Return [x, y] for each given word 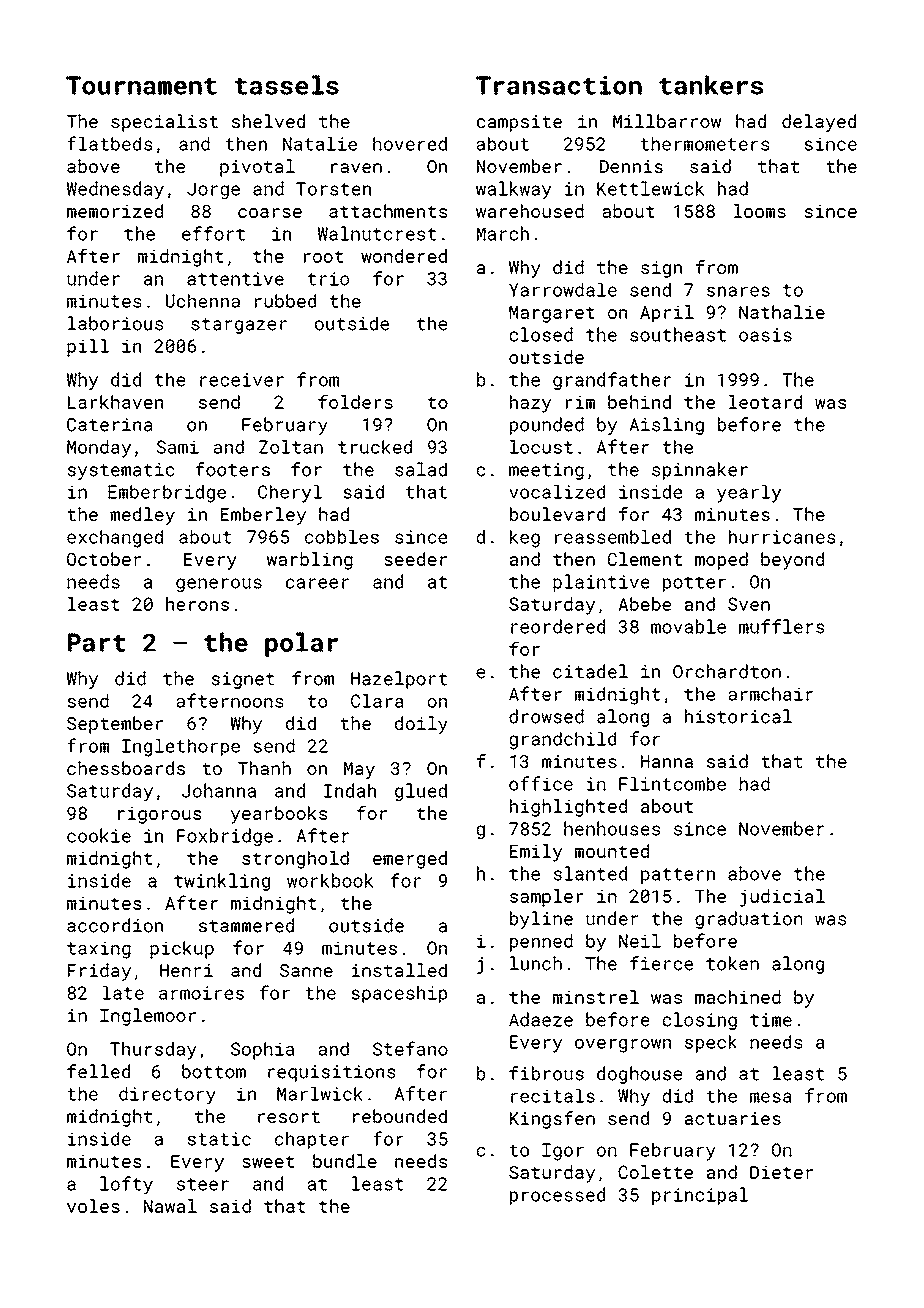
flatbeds [110, 143]
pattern [678, 876]
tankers [711, 85]
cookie [99, 835]
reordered [558, 626]
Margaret [552, 314]
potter [694, 584]
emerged [410, 860]
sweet [268, 1162]
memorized [115, 211]
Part [97, 642]
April [667, 314]
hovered [410, 144]
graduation [749, 920]
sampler [547, 898]
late [123, 993]
